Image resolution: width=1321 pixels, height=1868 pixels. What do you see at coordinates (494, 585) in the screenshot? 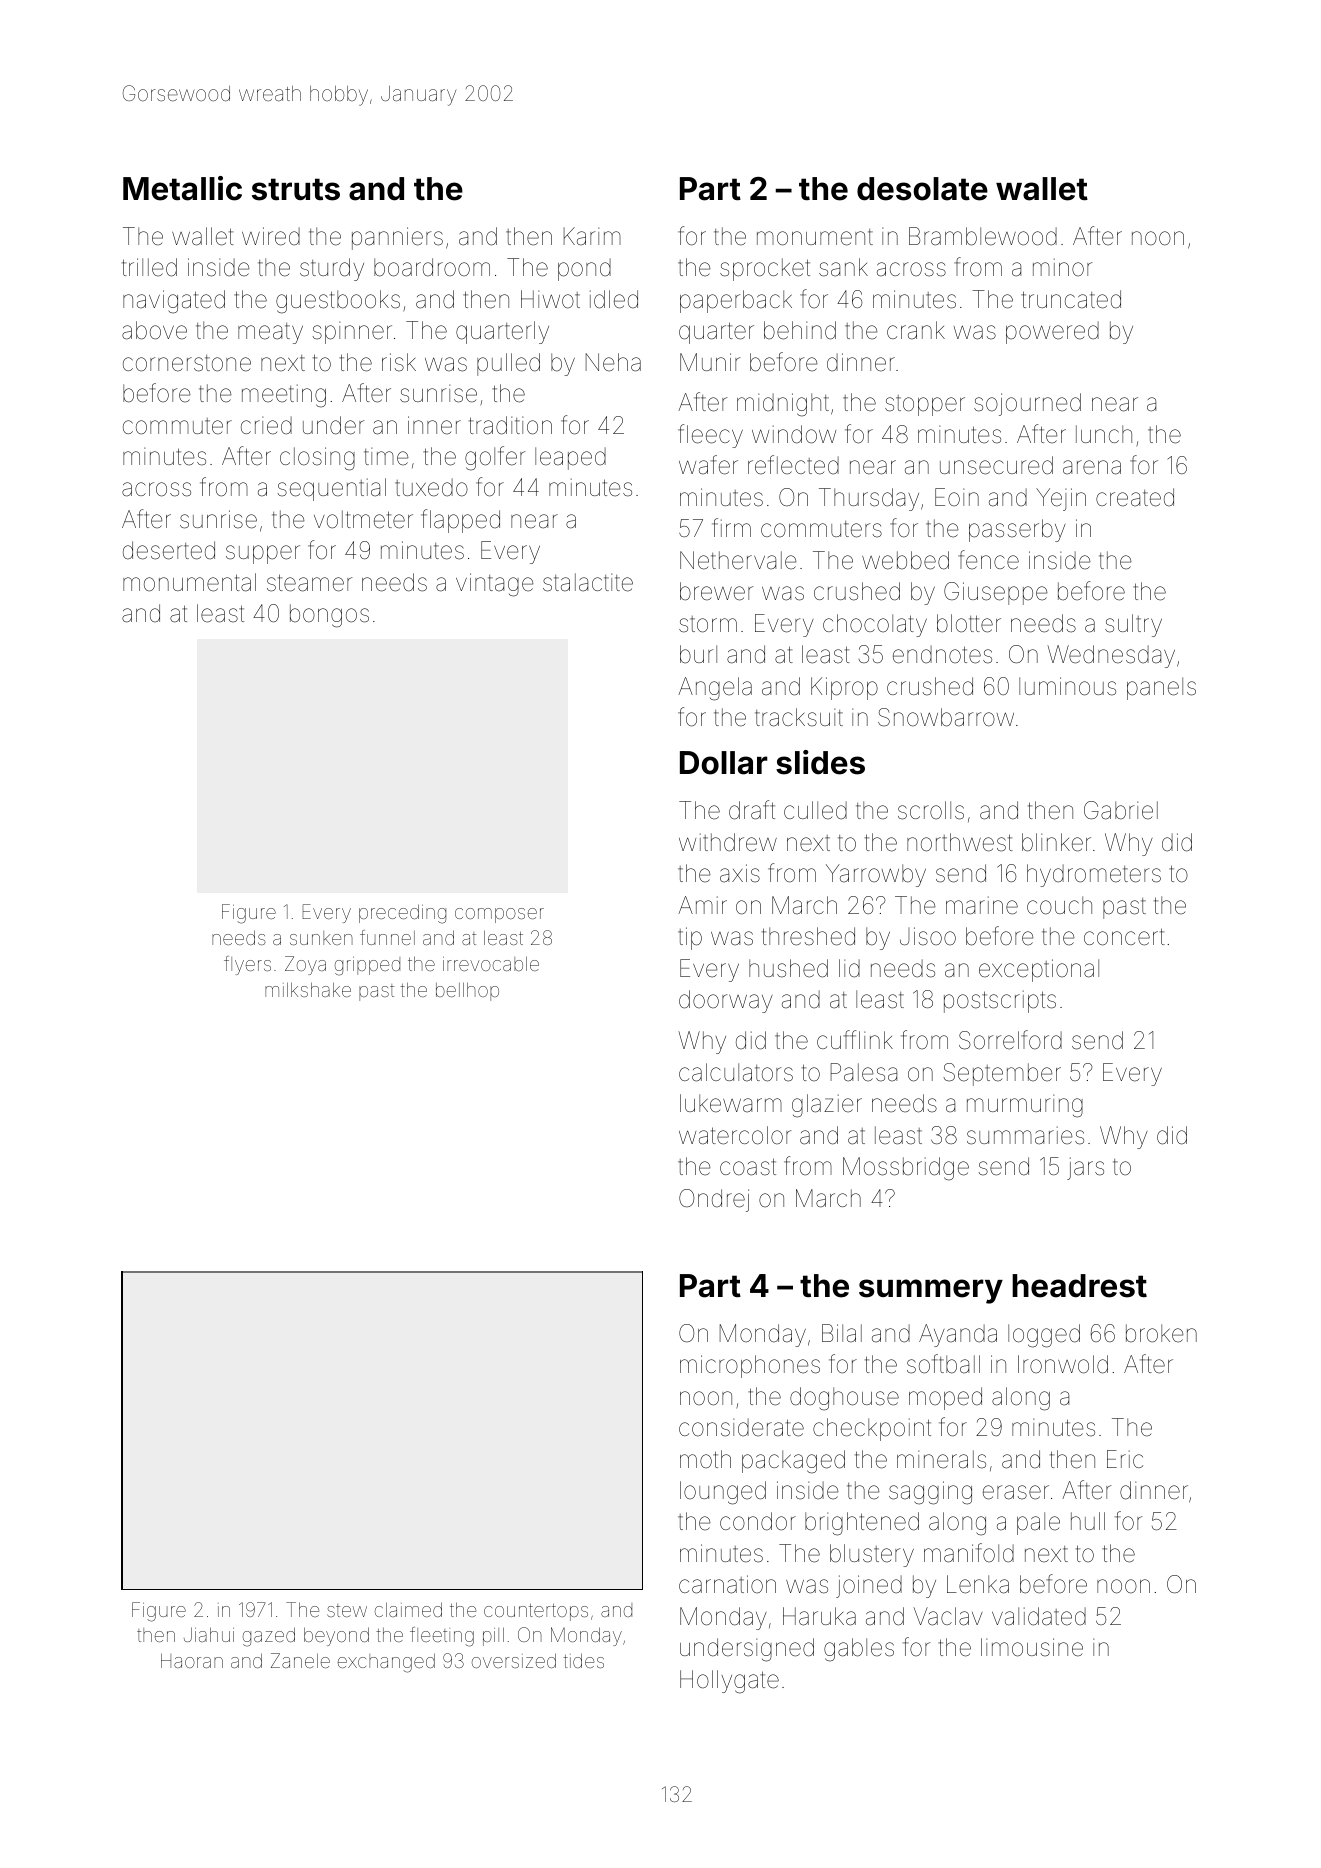
I see `vintage` at bounding box center [494, 585].
